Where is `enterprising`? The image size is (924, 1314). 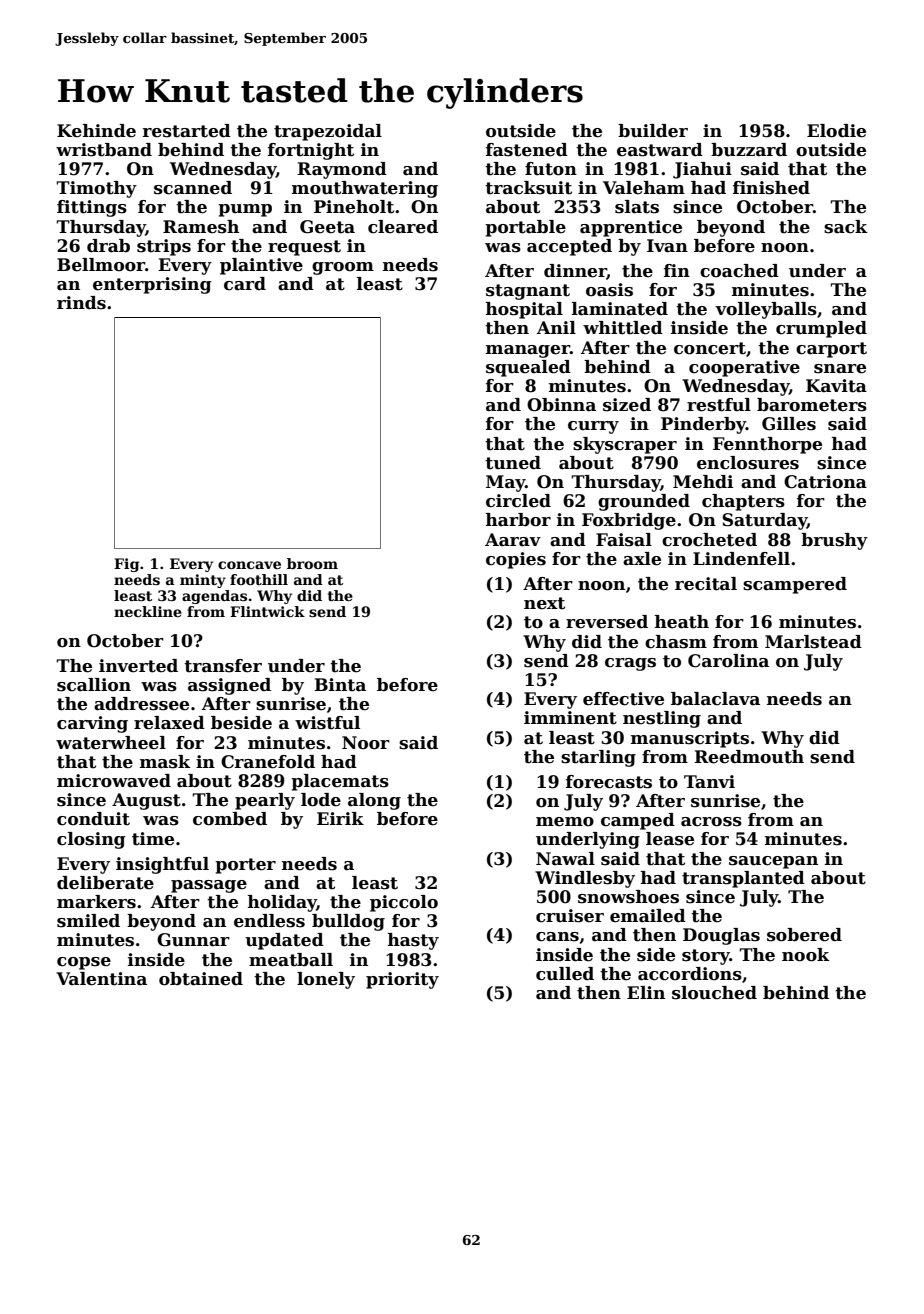 enterprising is located at coordinates (152, 285).
